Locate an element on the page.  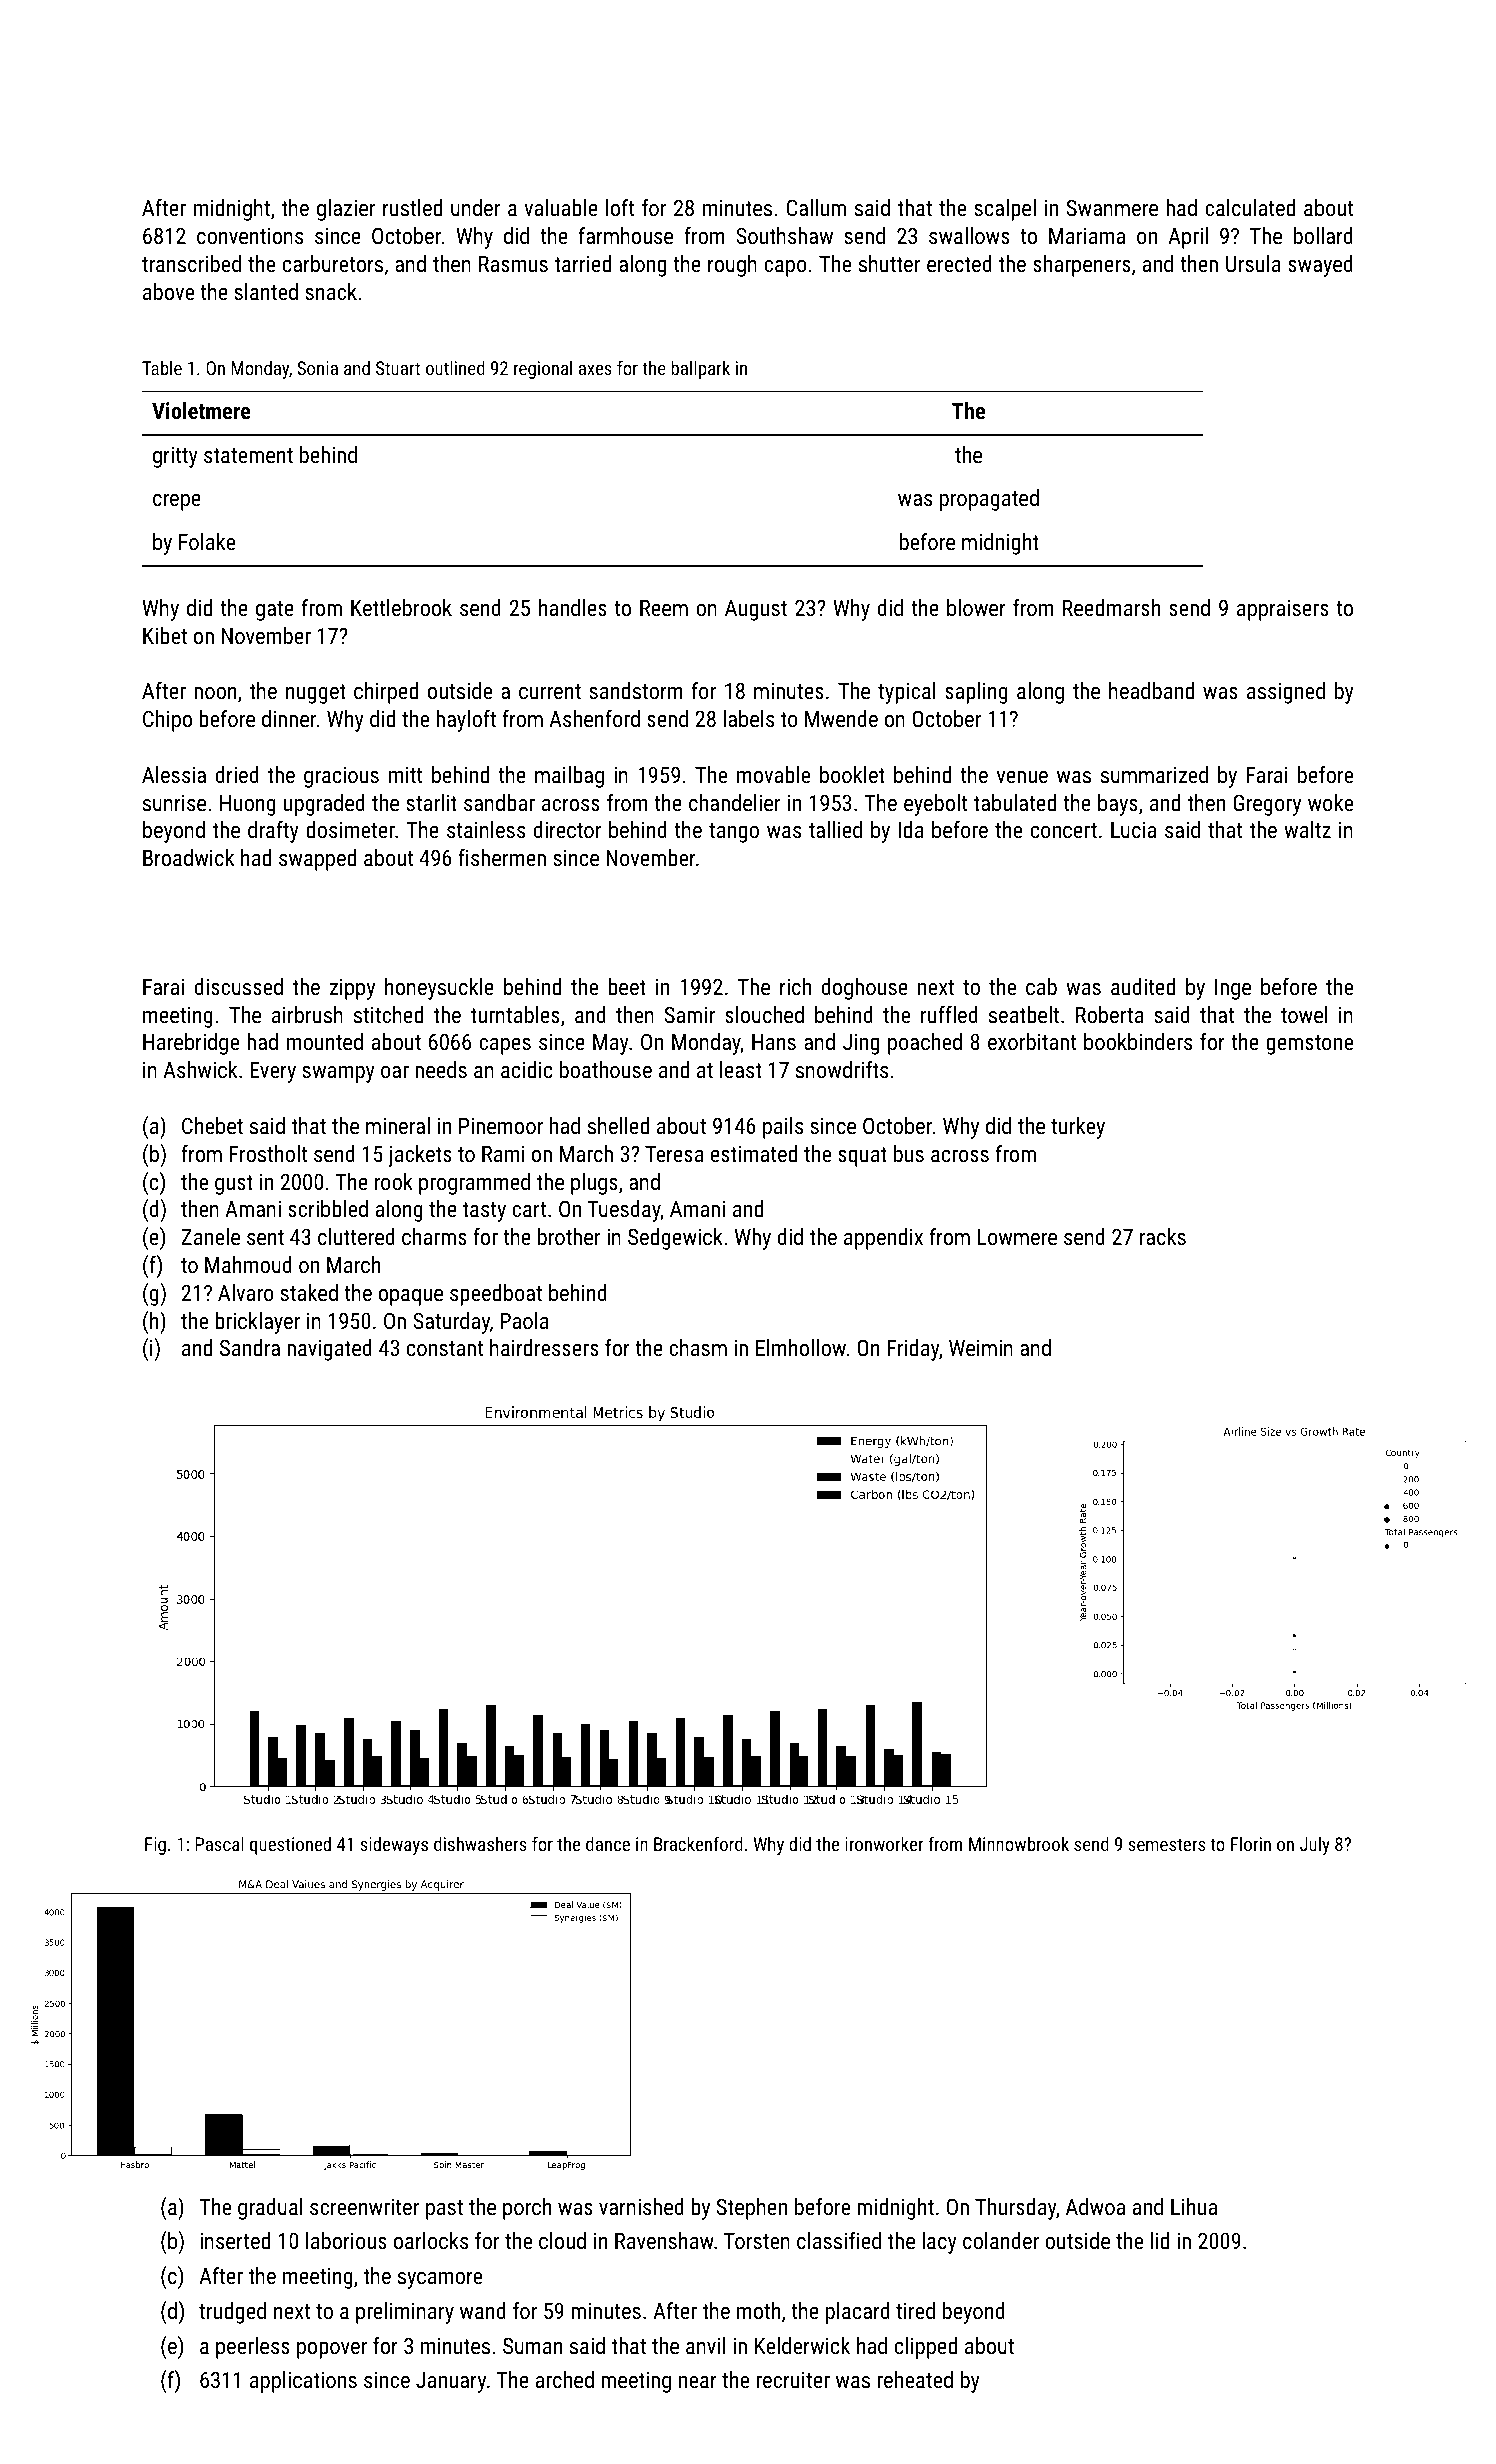
lacy is located at coordinates (939, 2243).
